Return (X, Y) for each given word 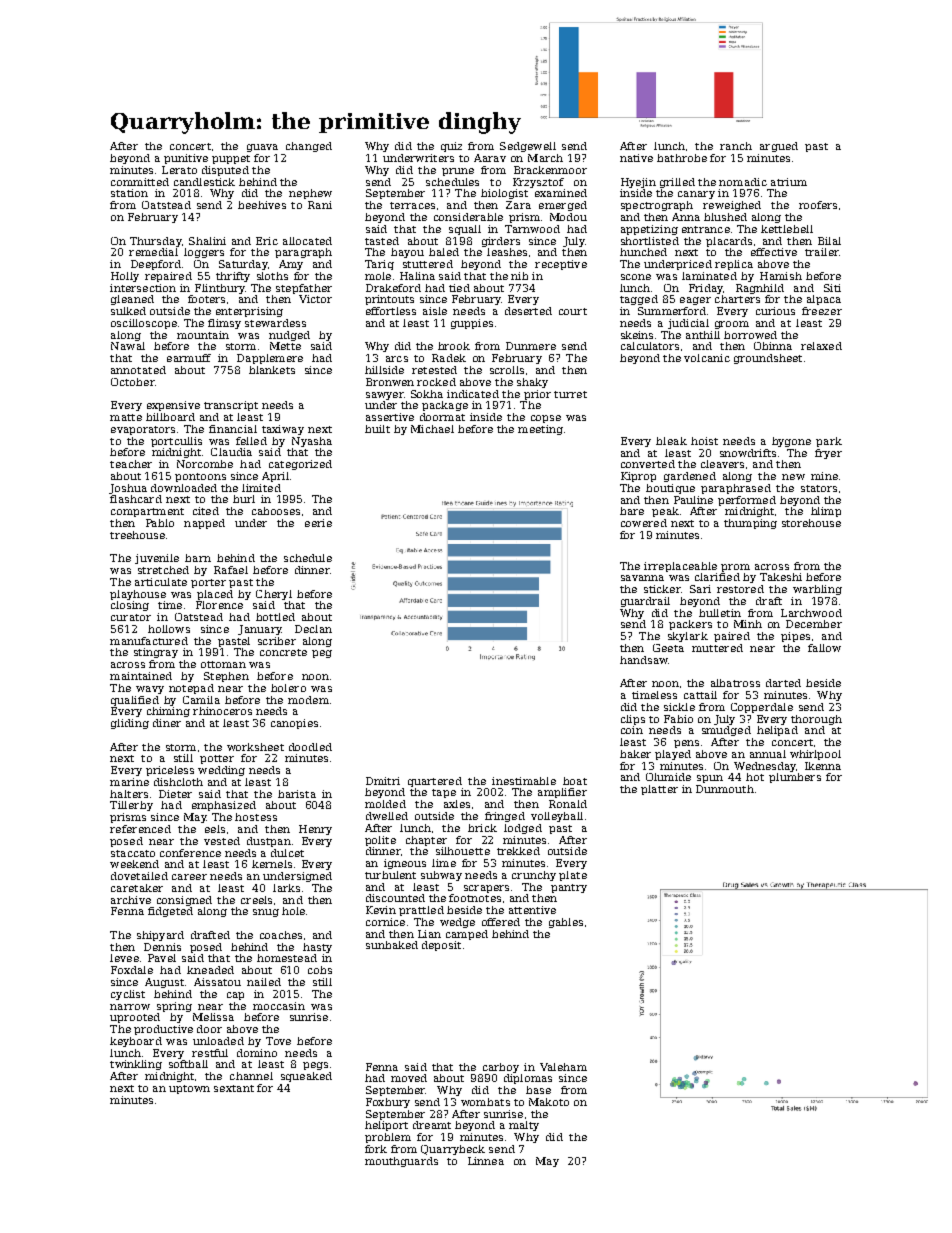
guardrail (645, 602)
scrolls (507, 370)
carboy (501, 1068)
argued (779, 147)
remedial (153, 252)
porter (208, 583)
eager (695, 301)
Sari (700, 589)
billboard (170, 417)
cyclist (128, 995)
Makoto (549, 1102)
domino (257, 1053)
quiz (451, 147)
